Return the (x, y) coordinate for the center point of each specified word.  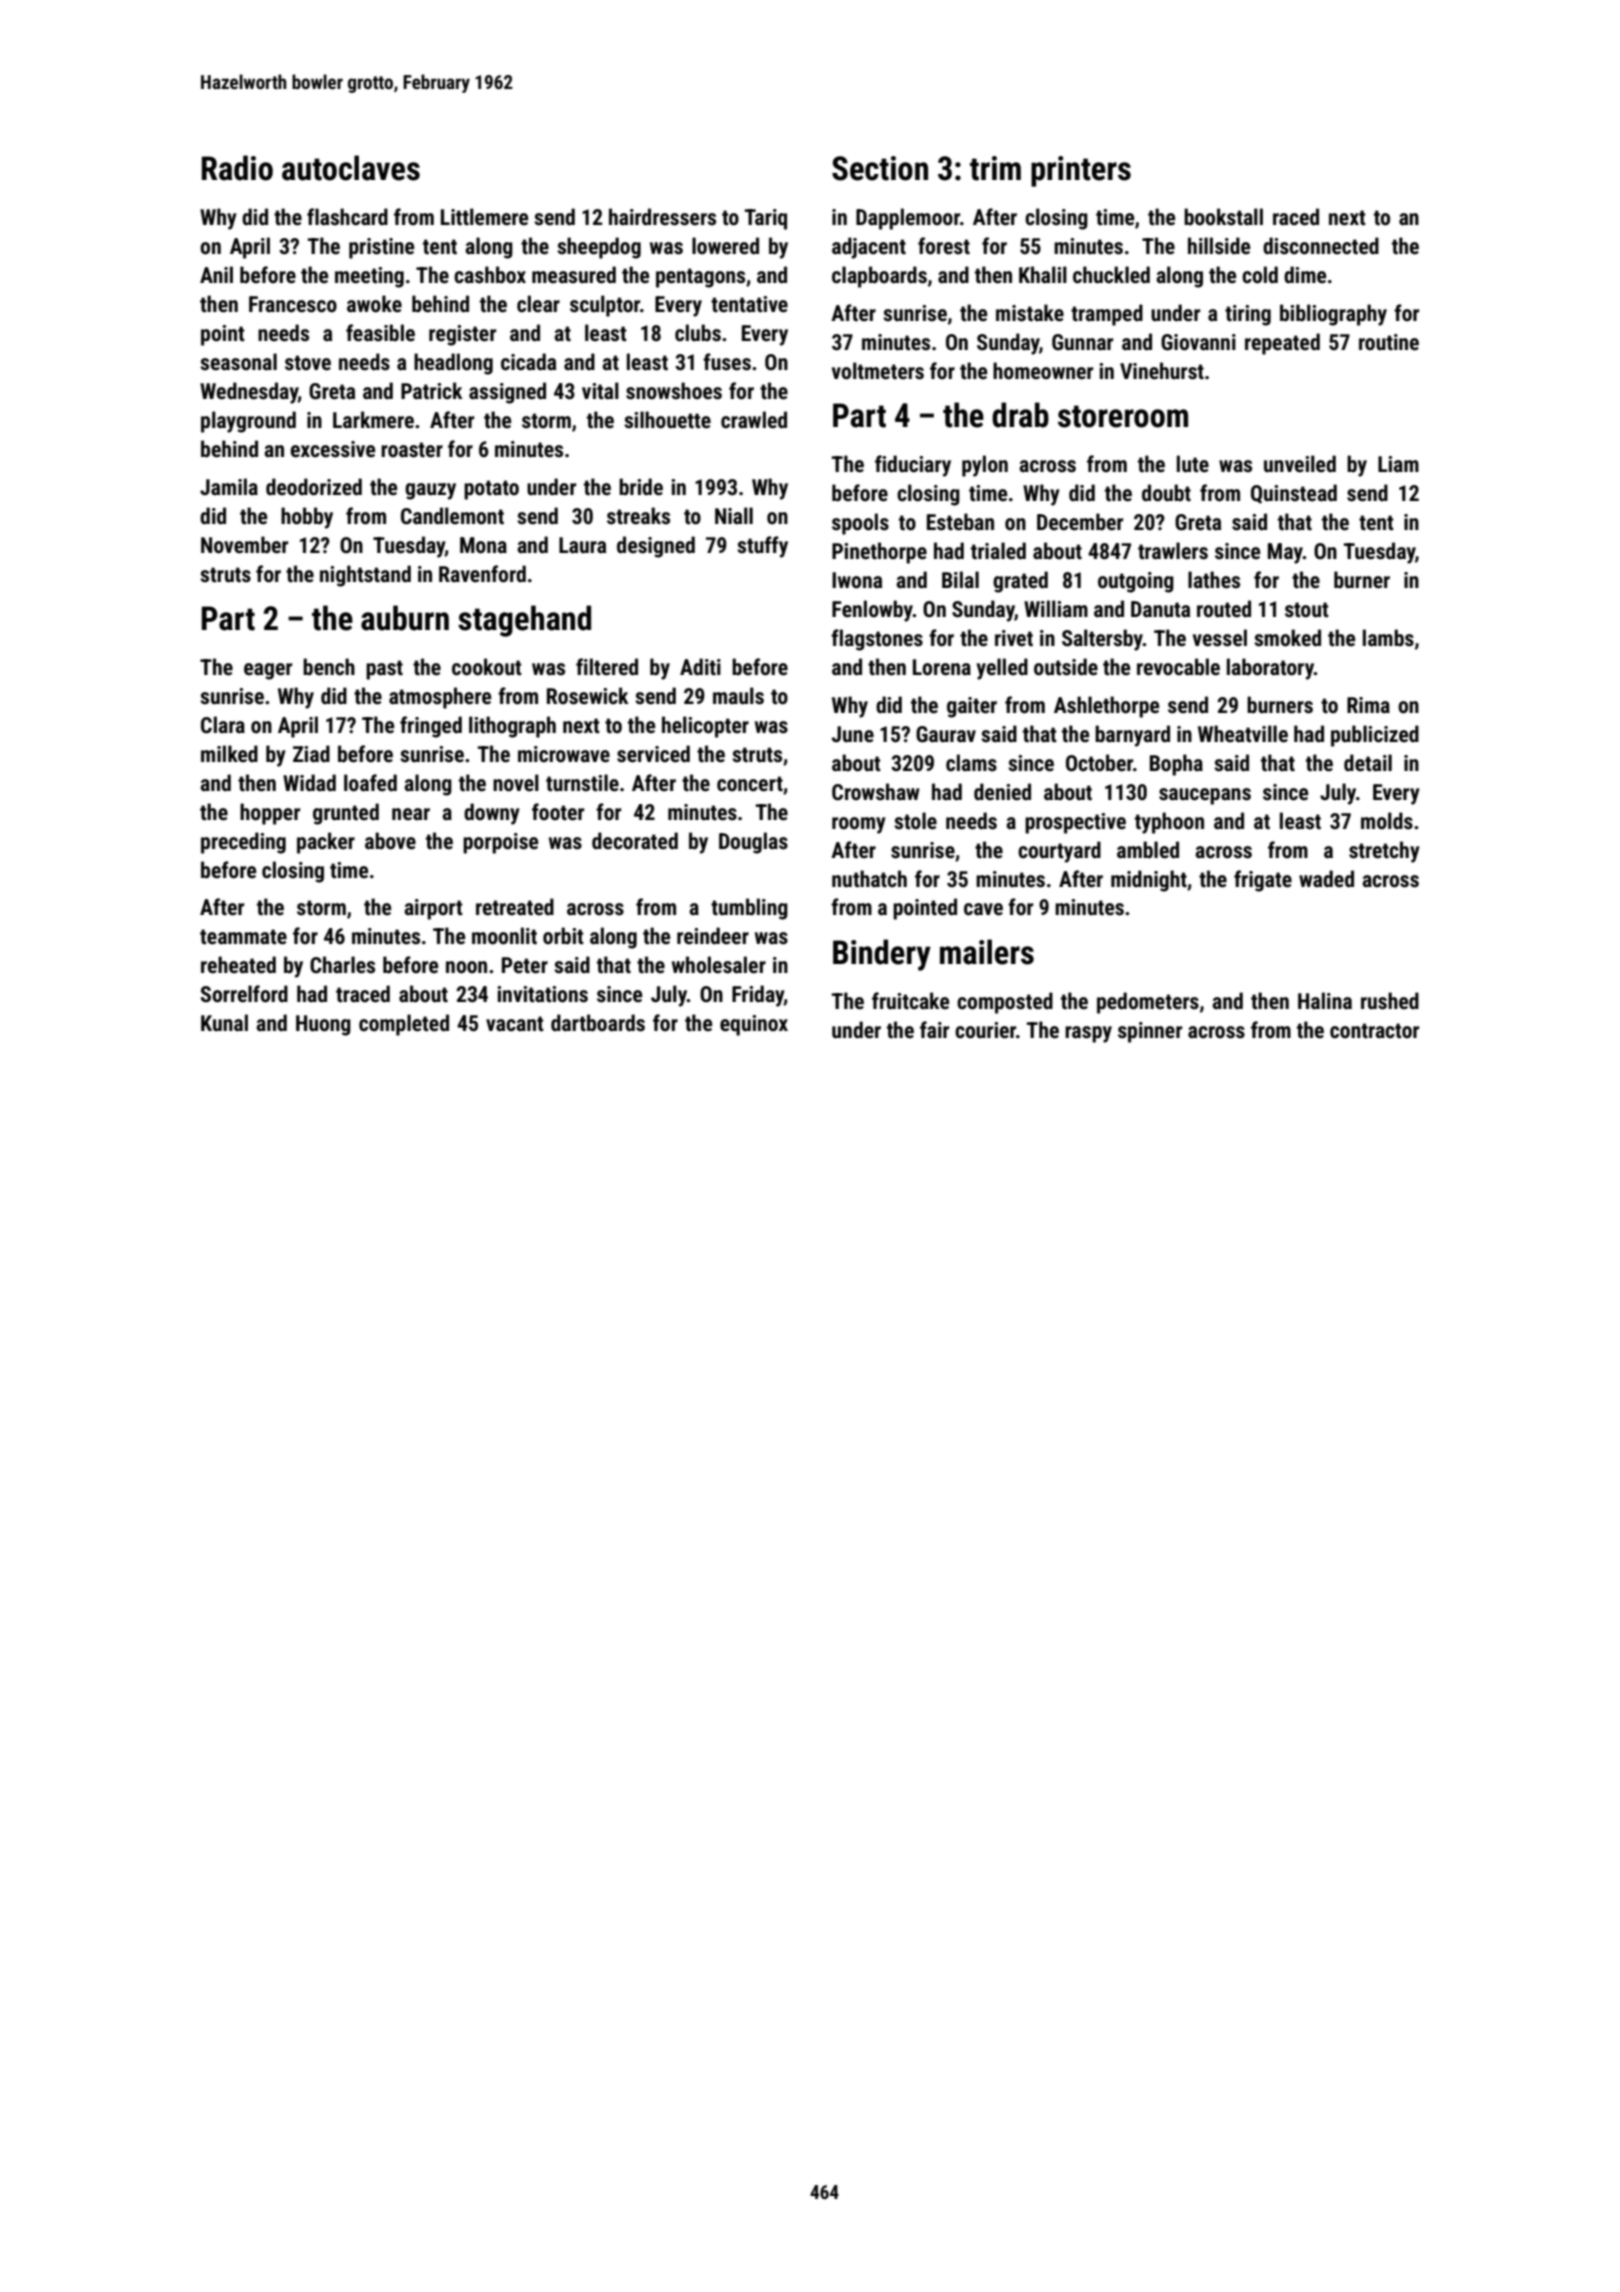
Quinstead (1294, 494)
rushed (1390, 1001)
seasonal (238, 362)
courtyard (1059, 852)
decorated (635, 841)
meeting (369, 277)
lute (1193, 464)
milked (229, 753)
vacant (515, 1024)
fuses (727, 362)
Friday (758, 996)
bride (641, 486)
